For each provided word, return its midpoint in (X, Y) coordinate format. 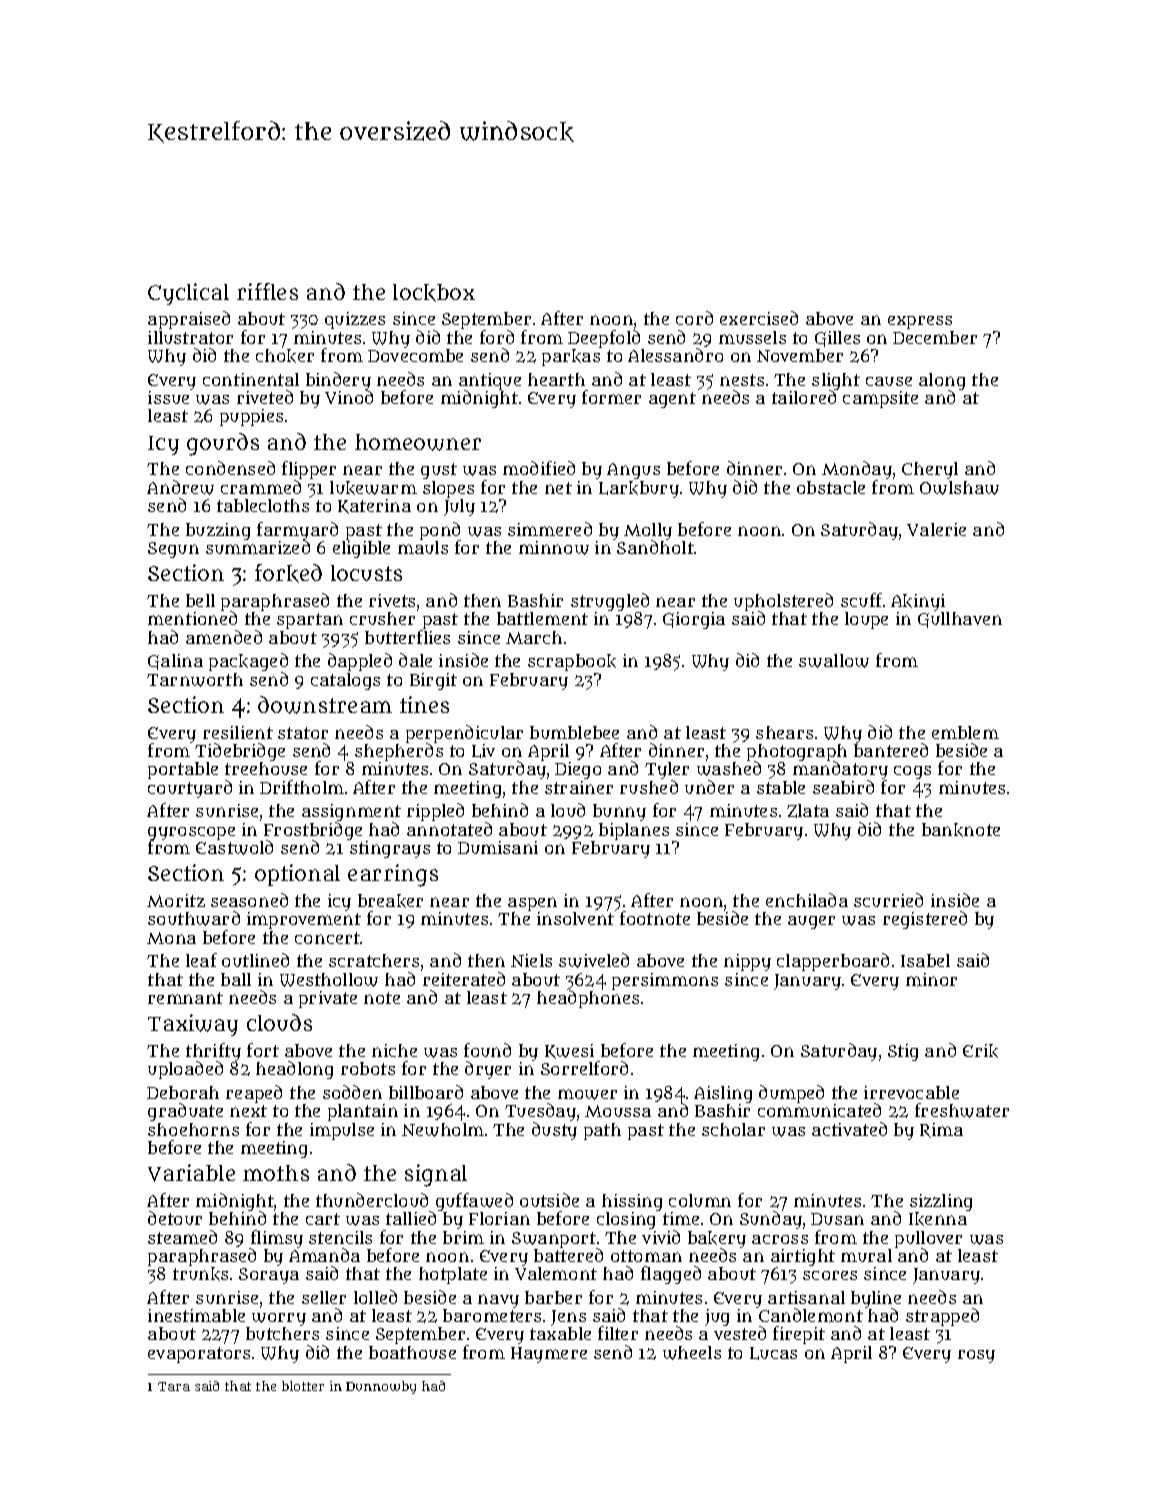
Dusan (837, 1219)
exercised (759, 318)
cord (694, 318)
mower (587, 1094)
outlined (255, 960)
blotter (303, 1386)
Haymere (549, 1355)
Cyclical (188, 294)
